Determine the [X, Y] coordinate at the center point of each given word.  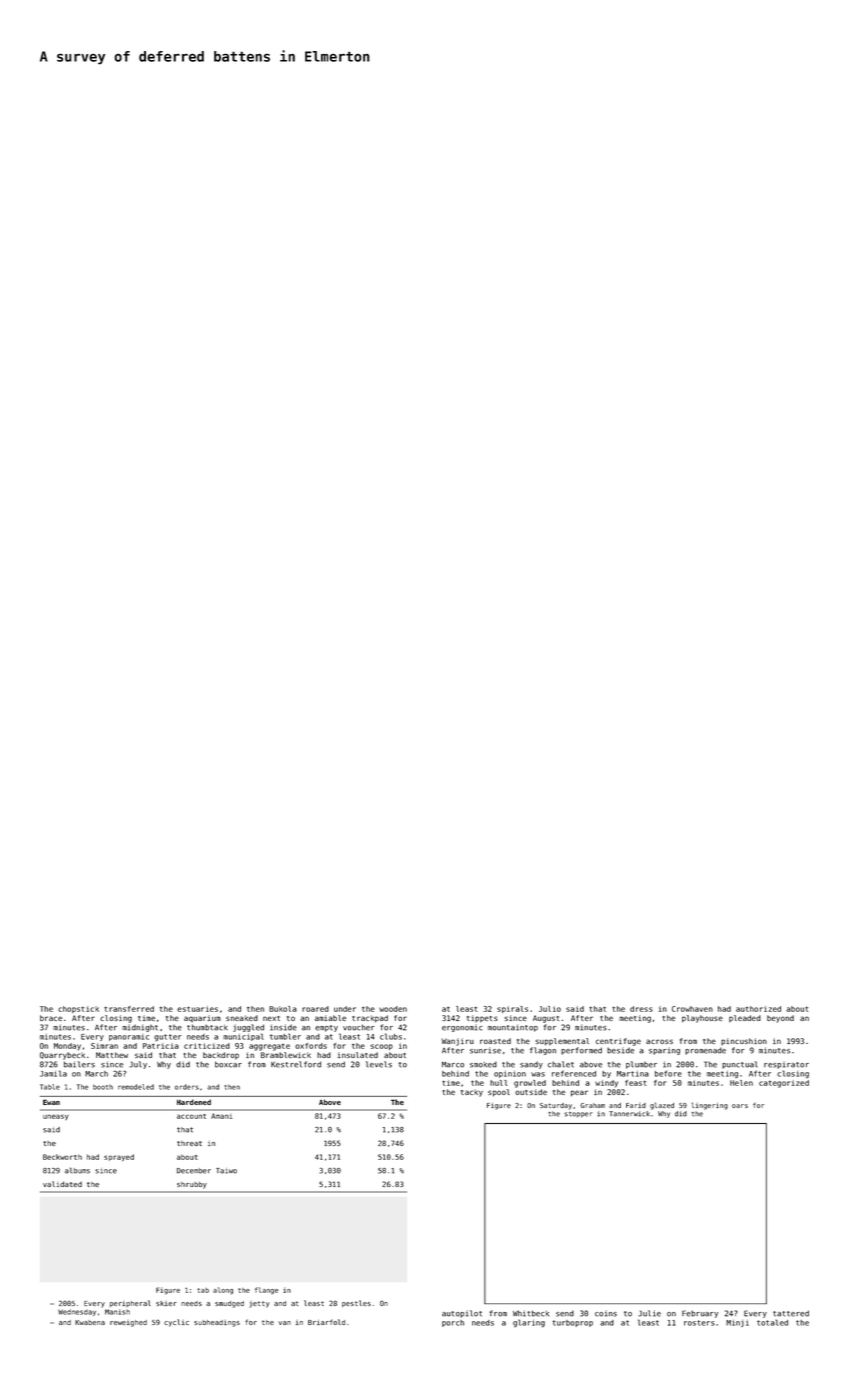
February [700, 1314]
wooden [393, 1009]
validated [62, 1184]
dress [641, 1009]
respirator [786, 1065]
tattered [791, 1313]
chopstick [78, 1009]
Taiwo [226, 1171]
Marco [453, 1064]
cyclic [176, 1323]
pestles [356, 1303]
